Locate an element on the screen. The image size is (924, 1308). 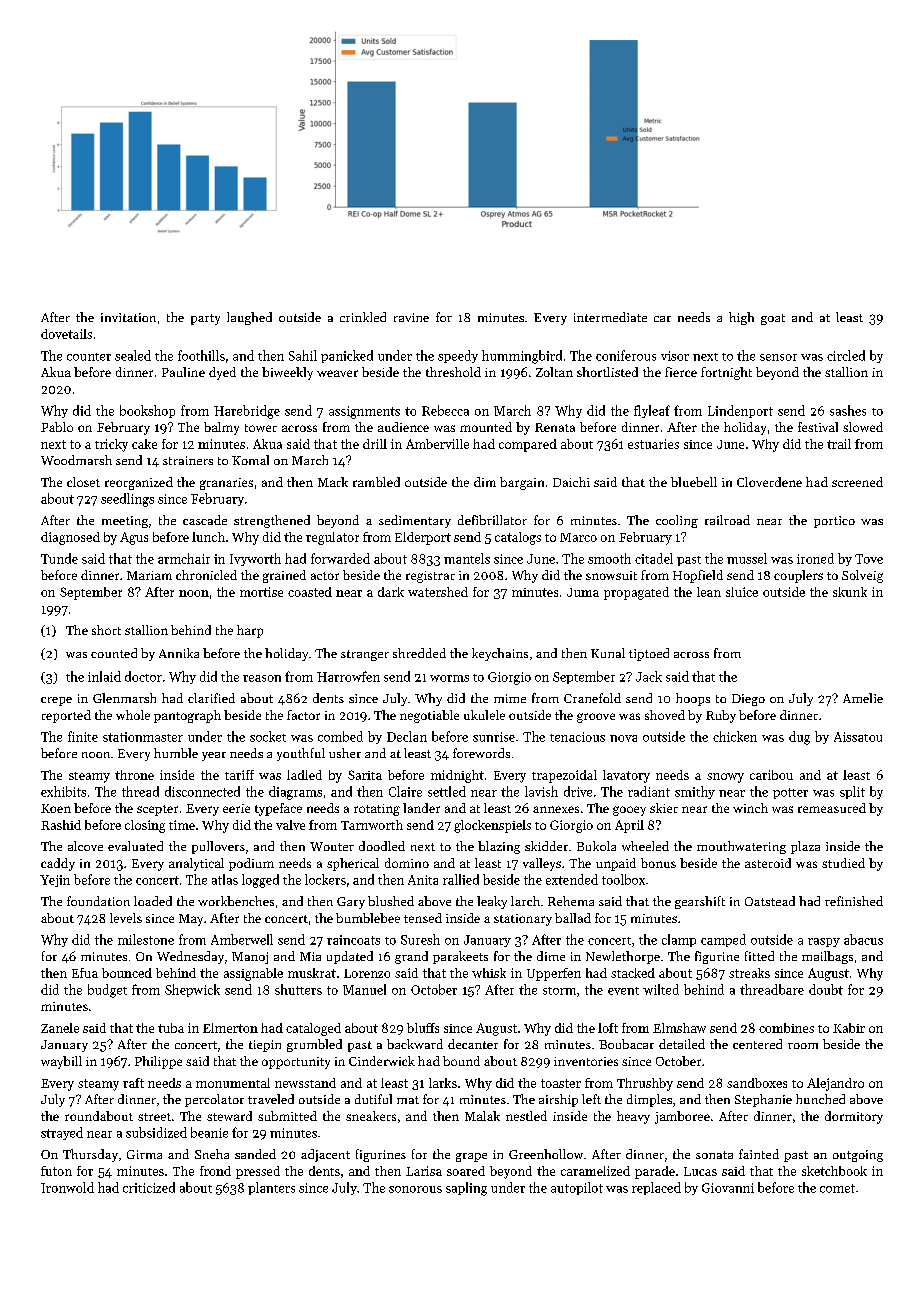
Amberville is located at coordinates (437, 444).
